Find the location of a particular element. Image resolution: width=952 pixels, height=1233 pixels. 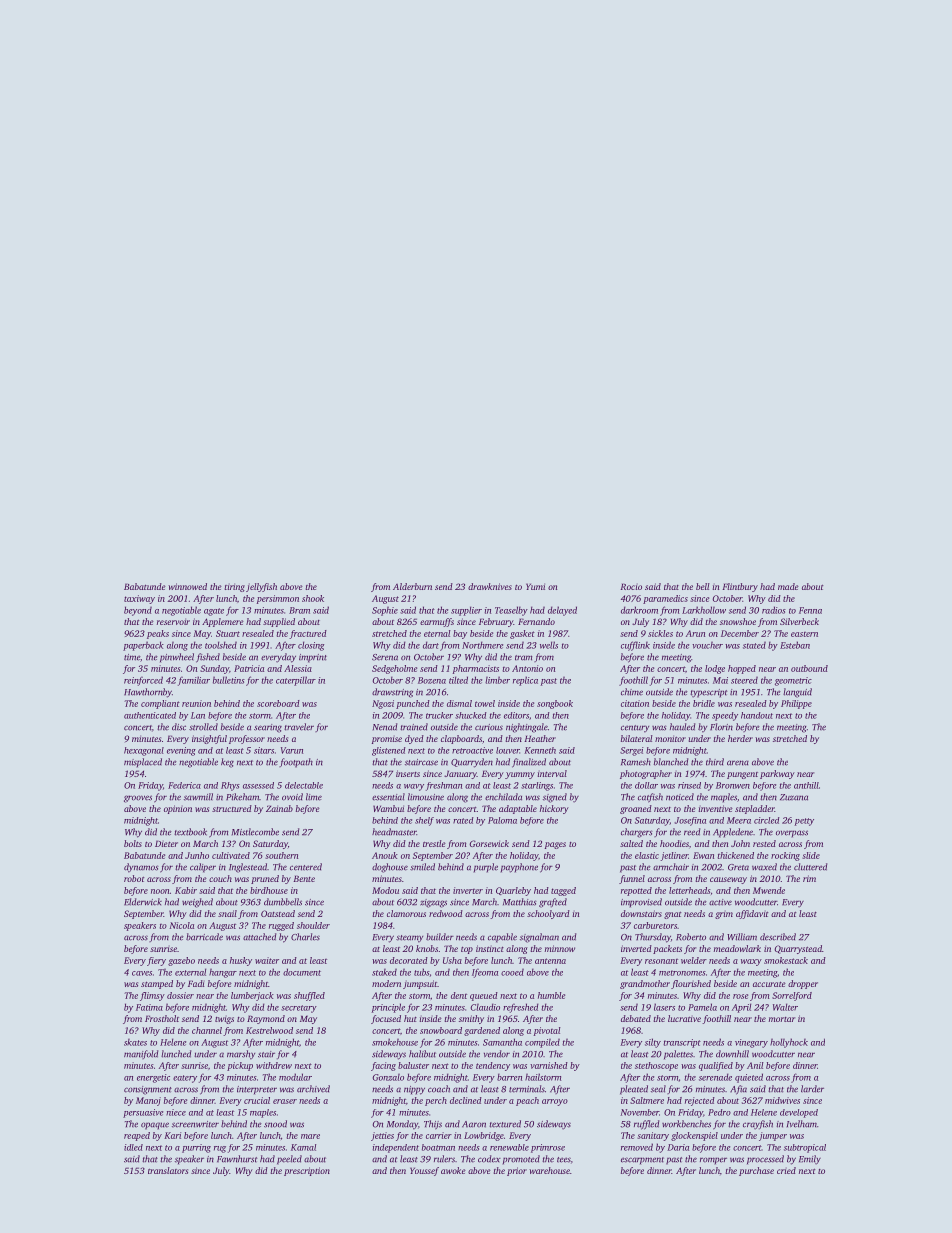

warehouse is located at coordinates (549, 1170).
